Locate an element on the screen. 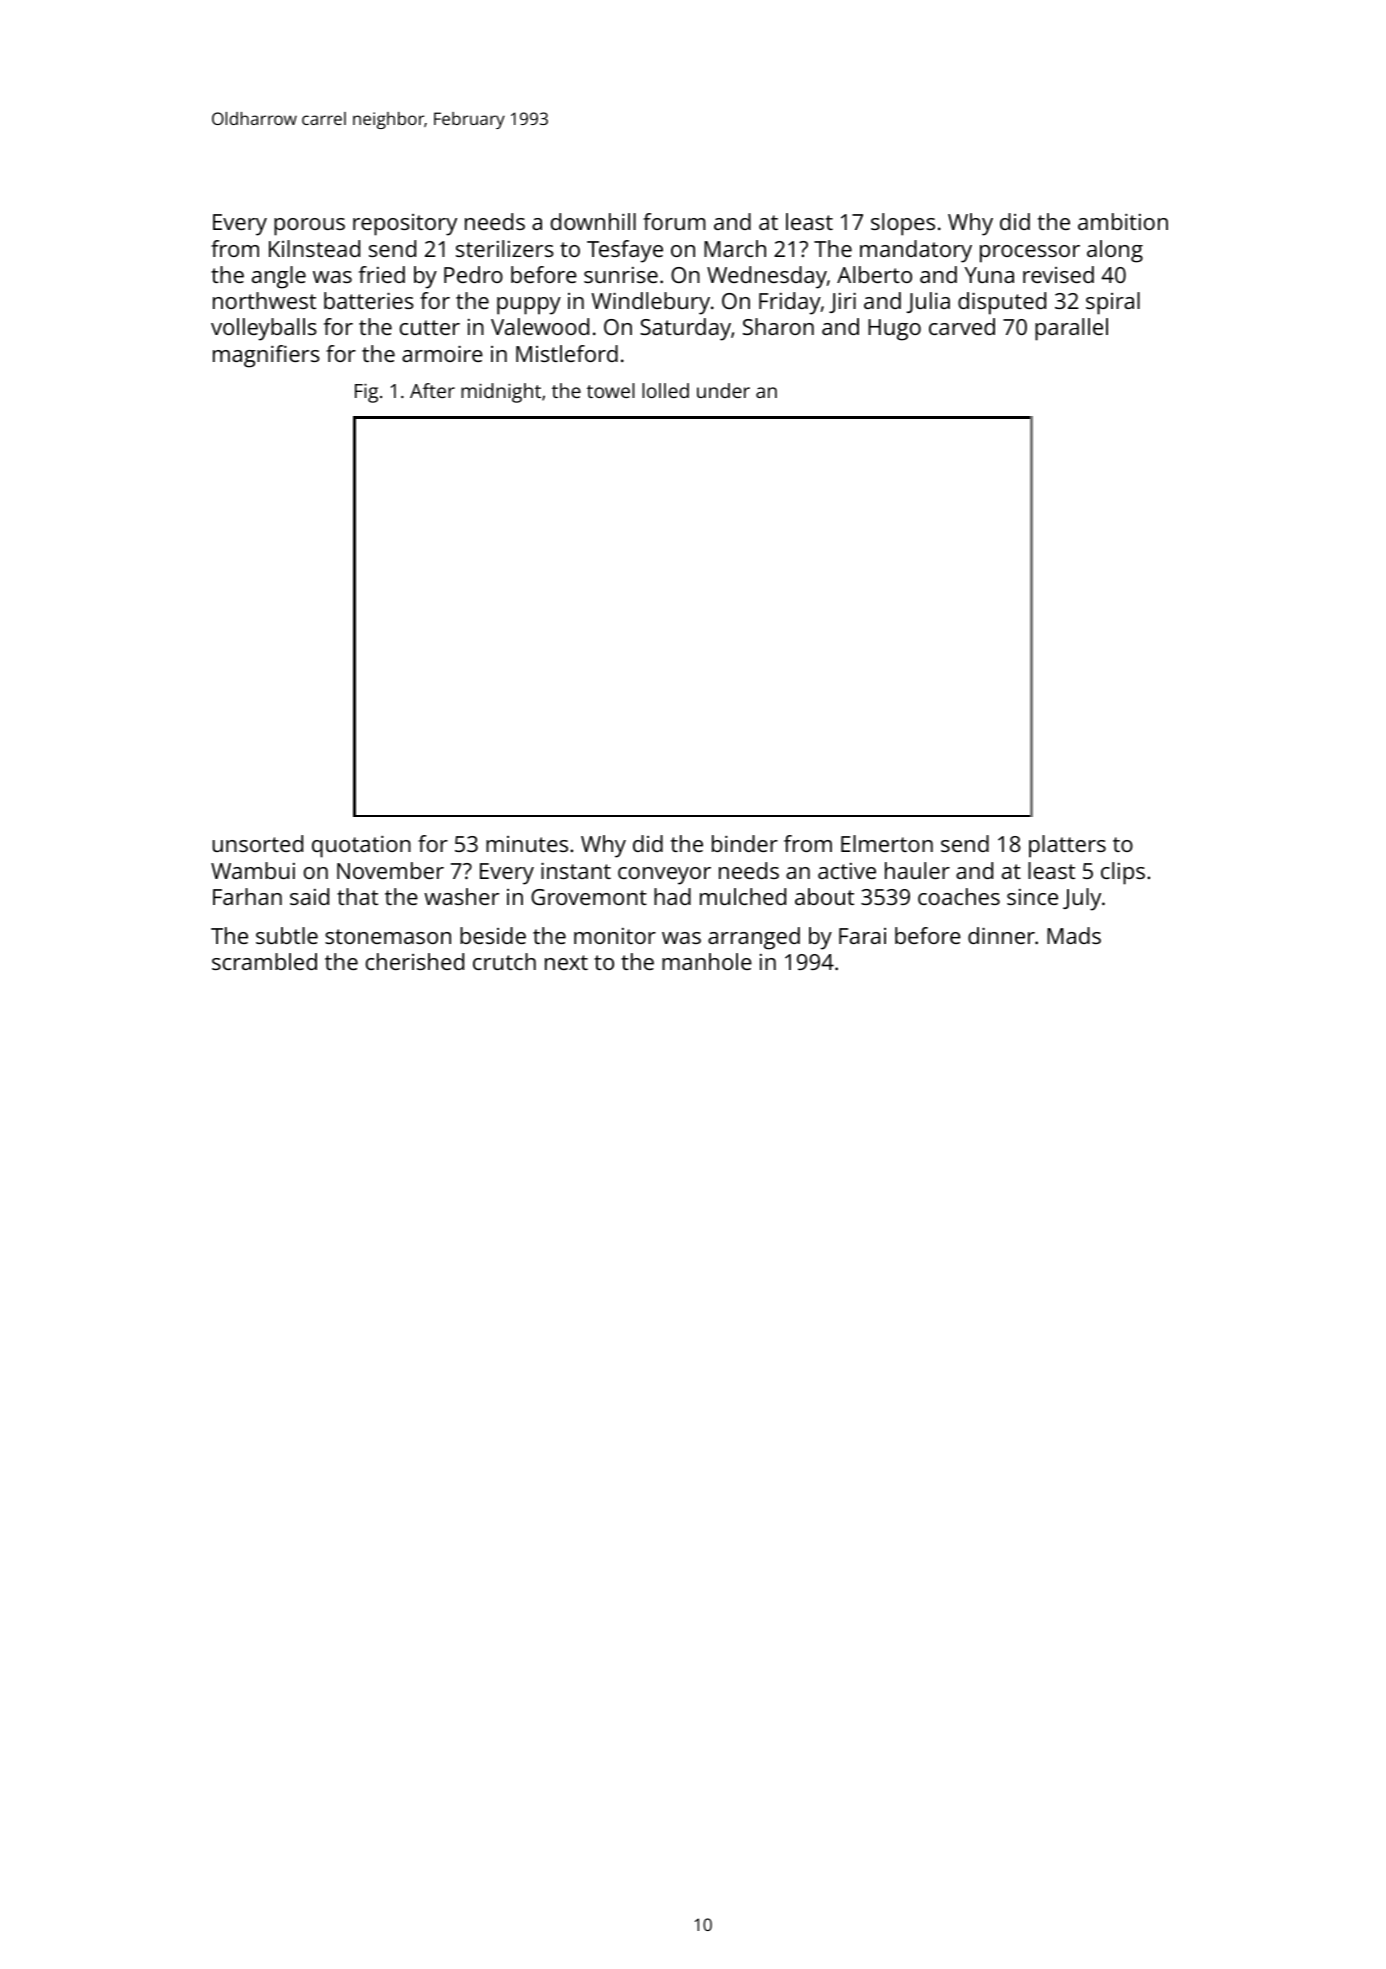 The height and width of the screenshot is (1969, 1386). minutes is located at coordinates (527, 844).
